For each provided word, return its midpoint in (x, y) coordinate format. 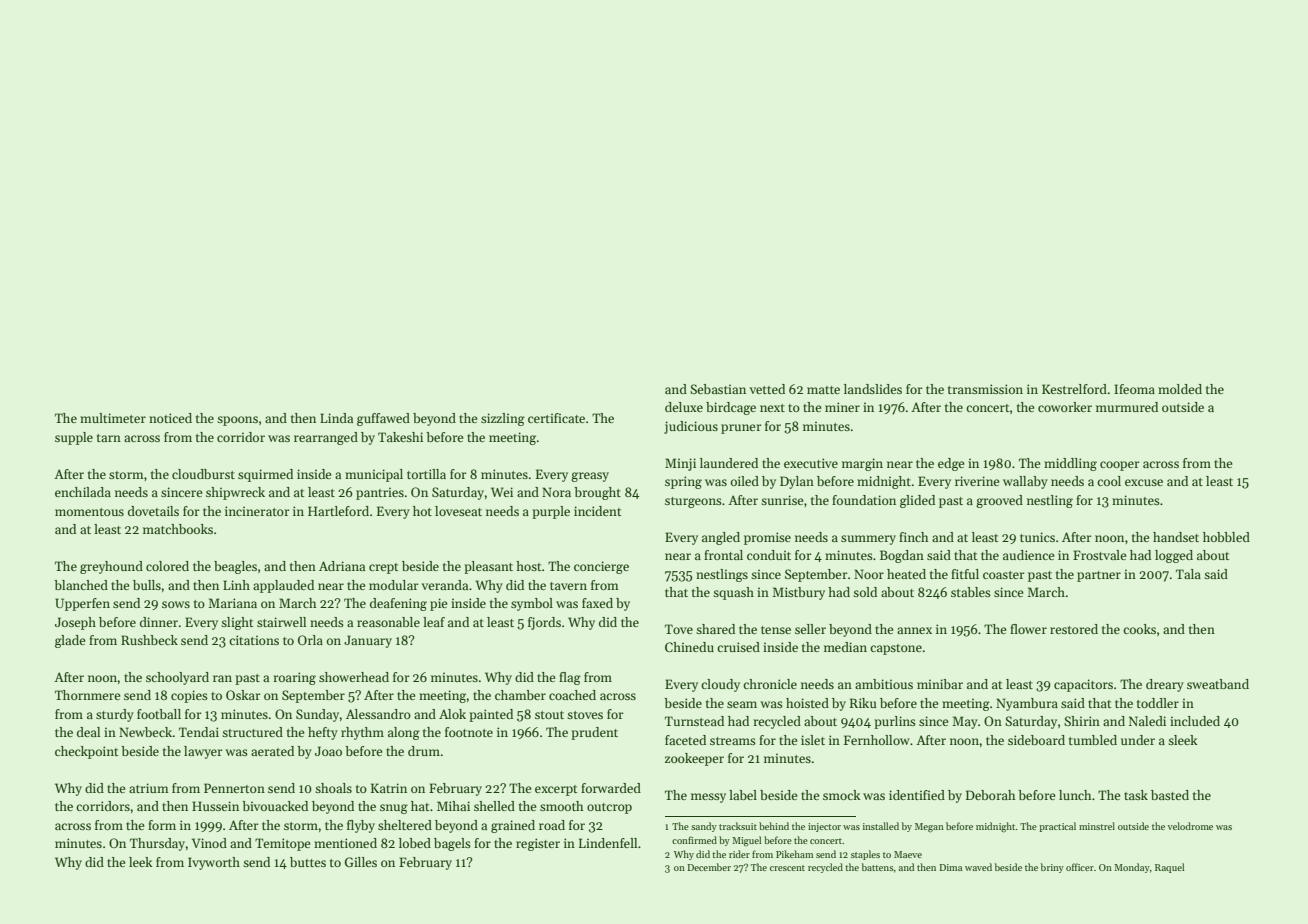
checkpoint (86, 752)
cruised (738, 647)
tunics (1037, 537)
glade (70, 641)
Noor (869, 574)
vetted (767, 389)
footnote (469, 732)
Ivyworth (214, 863)
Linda (336, 418)
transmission (985, 389)
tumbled (1093, 740)
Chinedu (689, 647)
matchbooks (178, 529)
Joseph (75, 623)
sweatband (1218, 684)
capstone (896, 649)
